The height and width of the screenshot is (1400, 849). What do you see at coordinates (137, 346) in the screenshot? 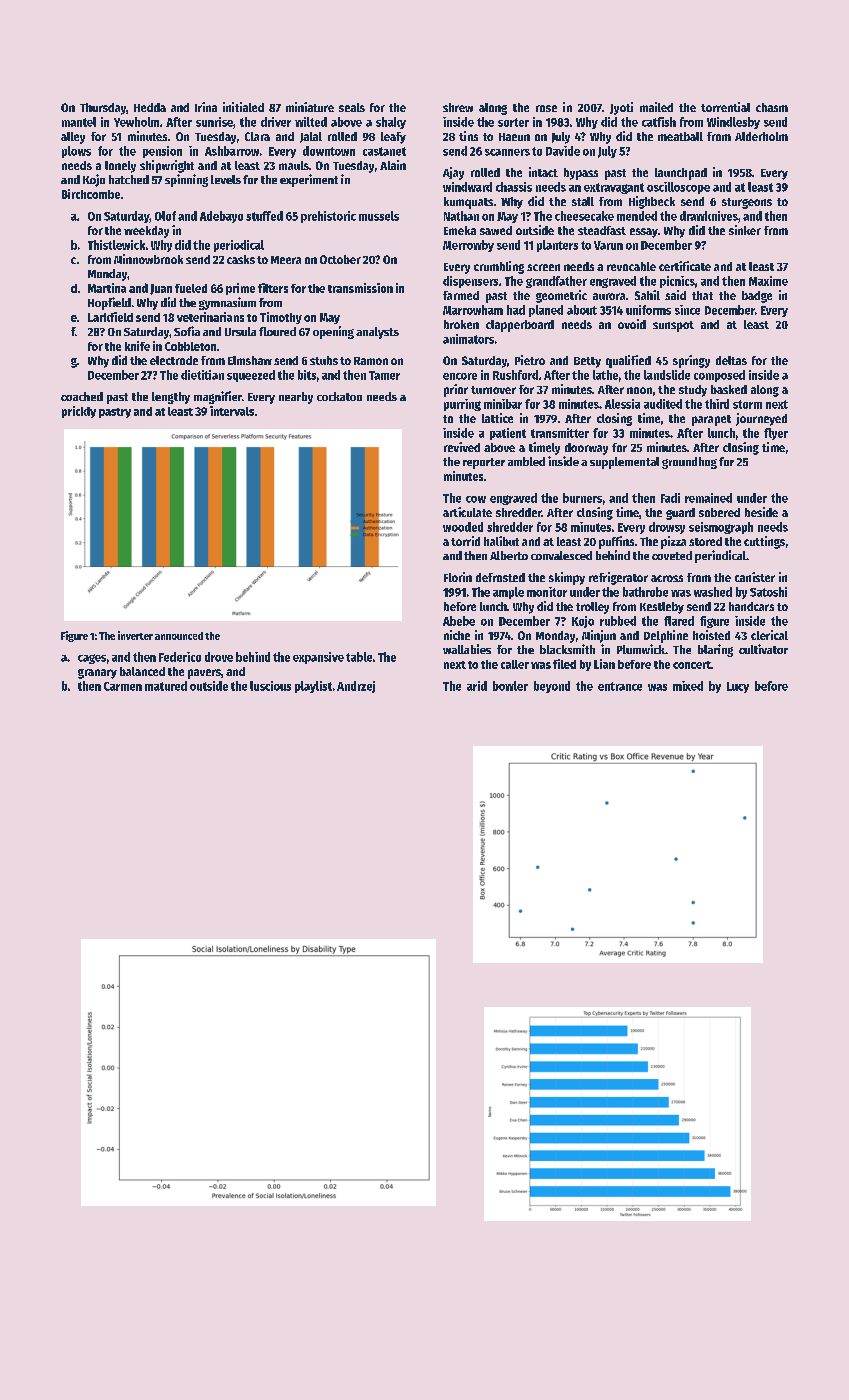
I see `knife` at bounding box center [137, 346].
